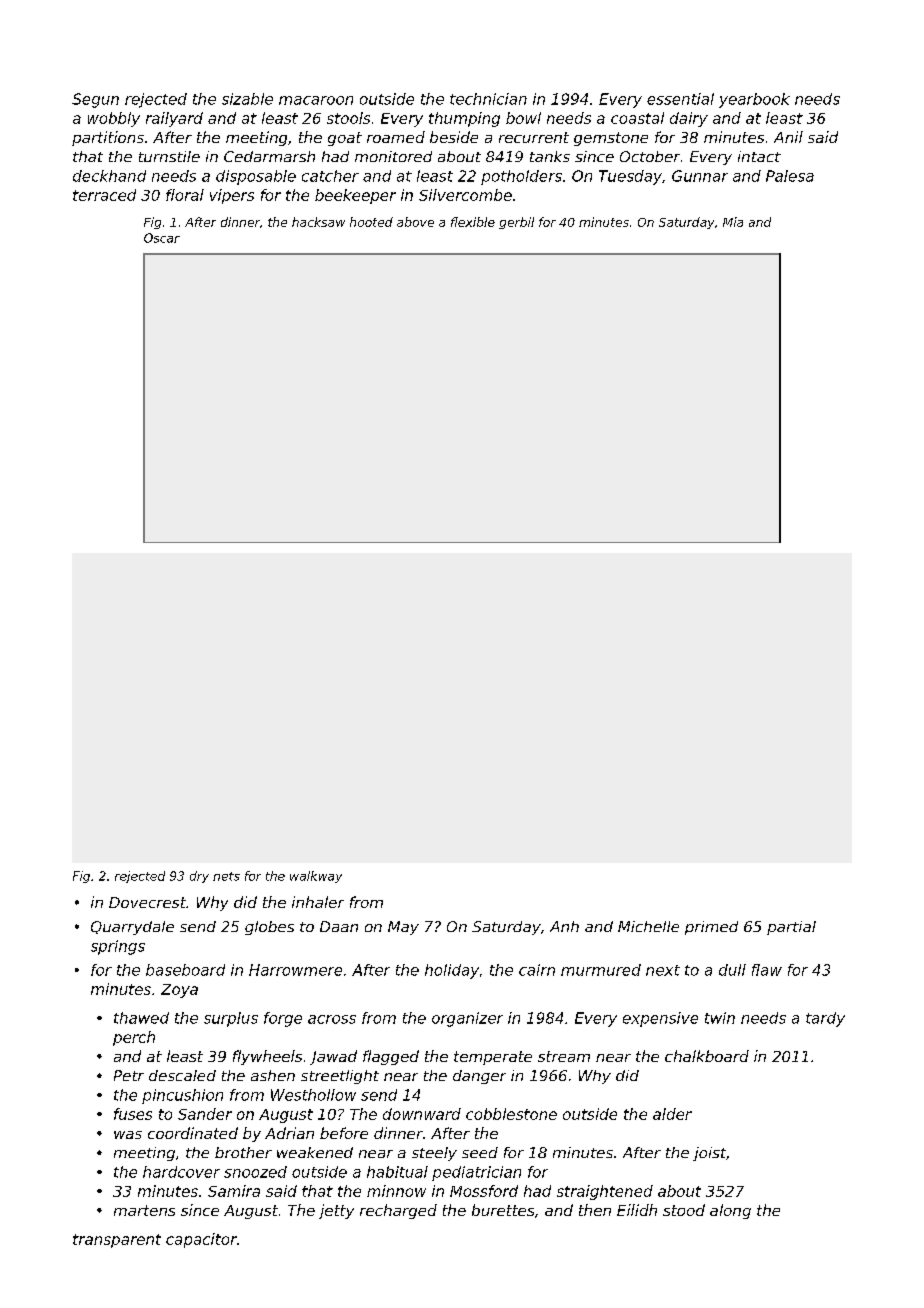 Image resolution: width=924 pixels, height=1308 pixels. What do you see at coordinates (564, 1056) in the screenshot?
I see `stream` at bounding box center [564, 1056].
